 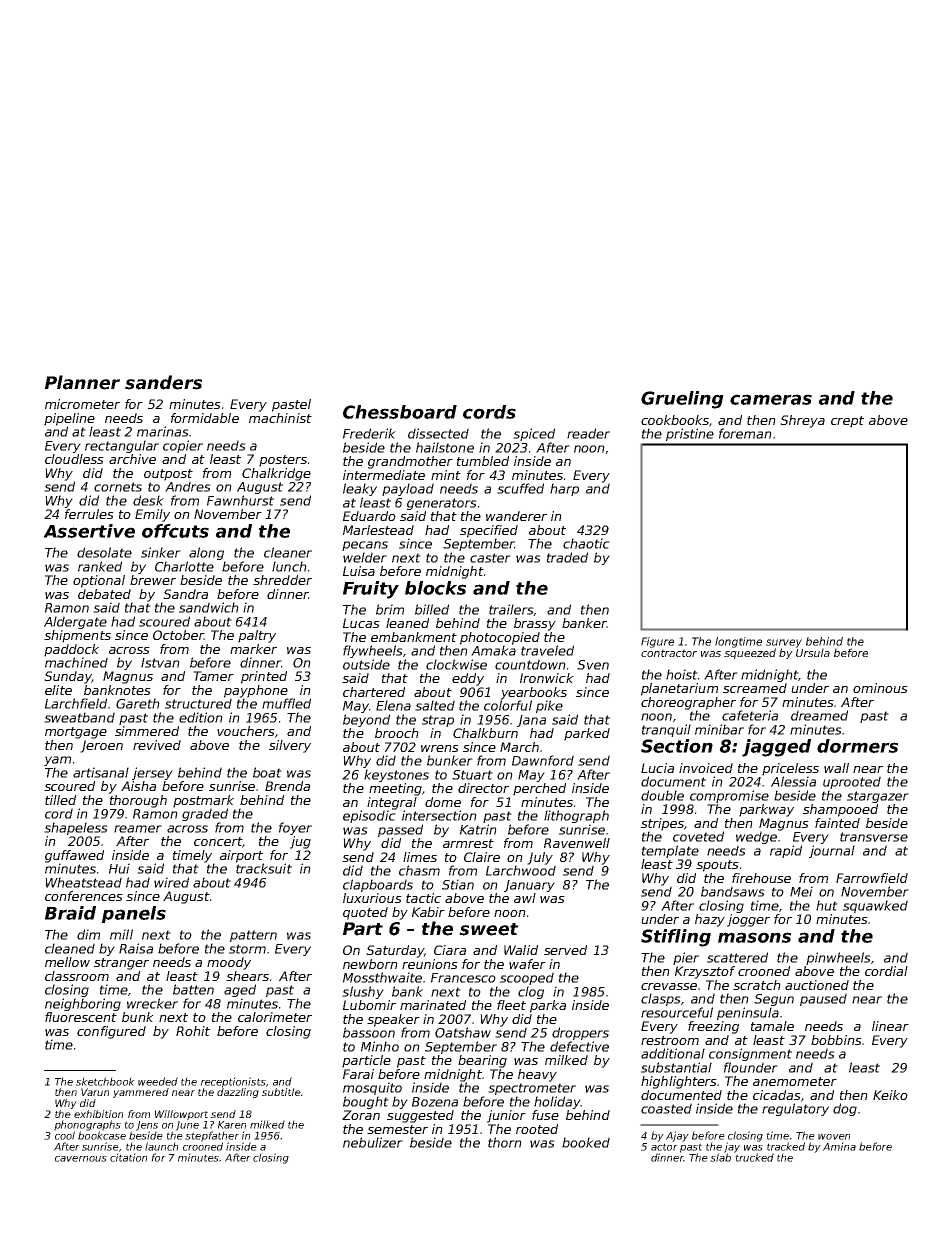 I want to click on trucked, so click(x=754, y=1157).
